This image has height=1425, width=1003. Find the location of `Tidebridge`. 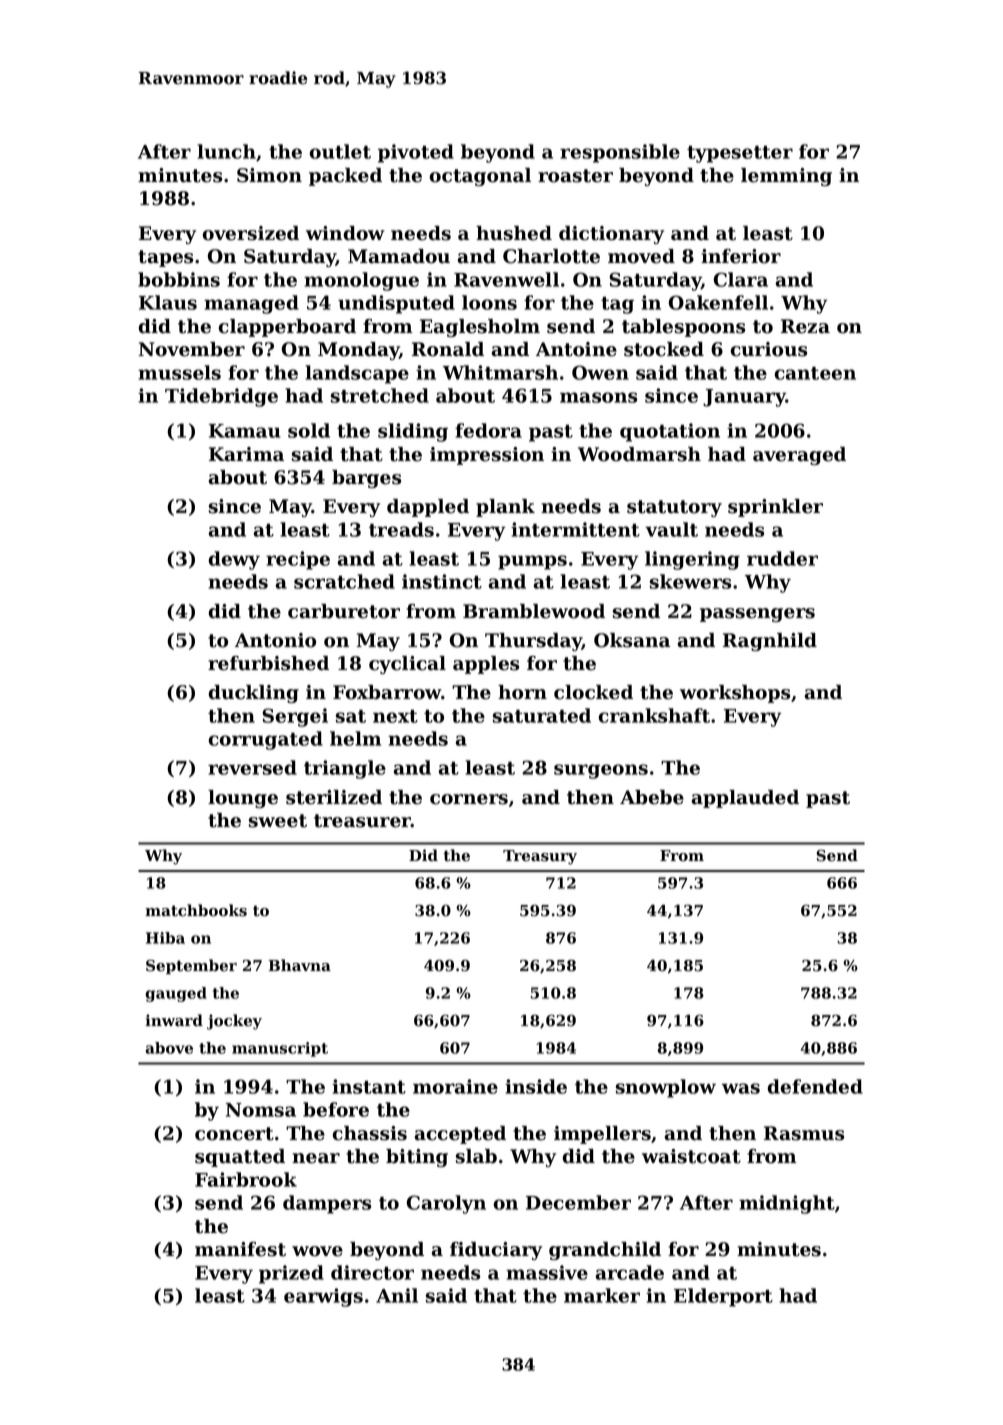

Tidebridge is located at coordinates (221, 397).
